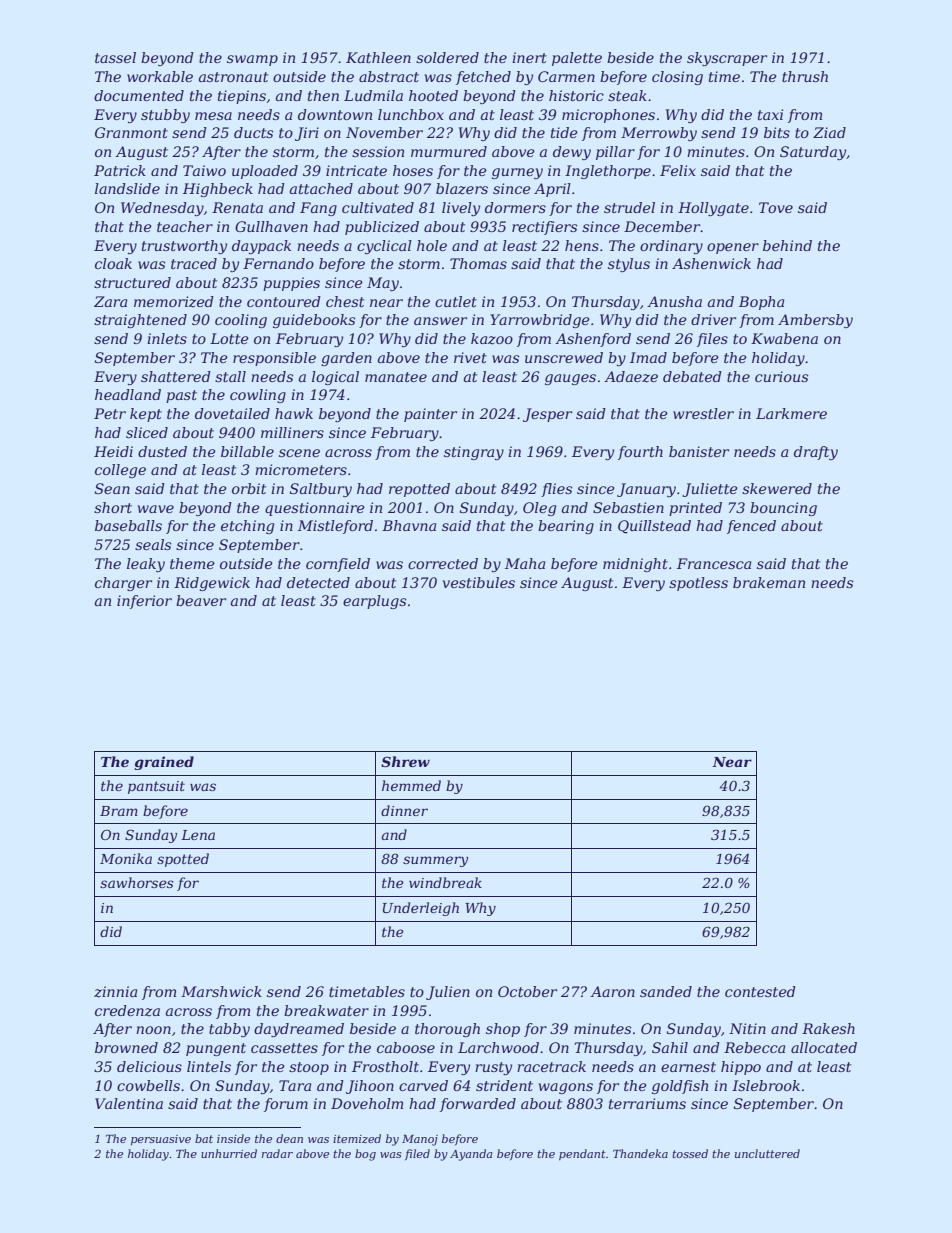 Image resolution: width=952 pixels, height=1233 pixels. What do you see at coordinates (824, 1047) in the document?
I see `allocated` at bounding box center [824, 1047].
